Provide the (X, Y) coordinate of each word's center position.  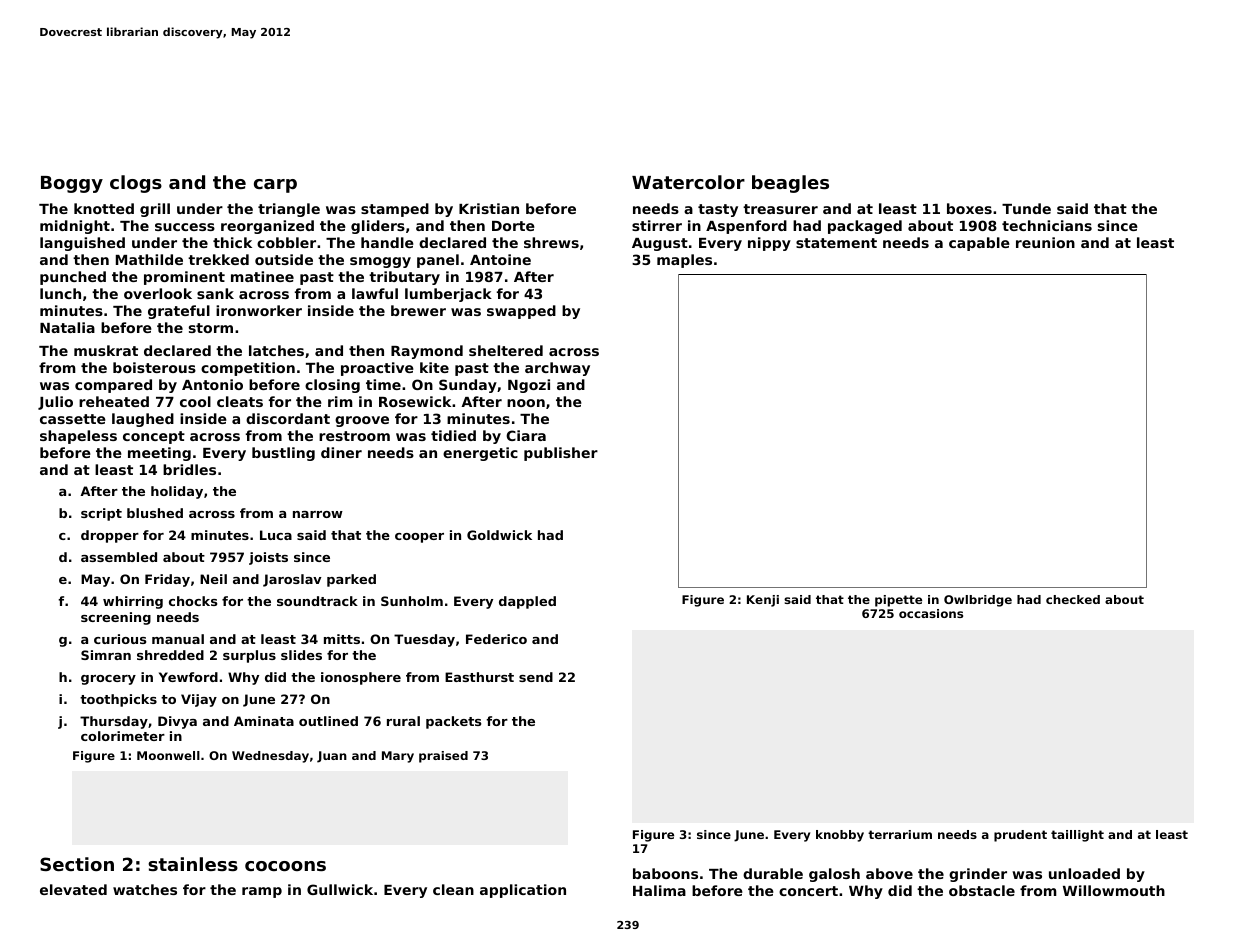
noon (526, 403)
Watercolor (688, 182)
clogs (136, 184)
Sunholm (412, 601)
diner (341, 452)
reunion (1045, 242)
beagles (790, 184)
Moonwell (168, 755)
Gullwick (340, 889)
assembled (119, 557)
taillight (1077, 836)
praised (443, 757)
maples (684, 261)
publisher (561, 454)
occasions (931, 613)
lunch (60, 293)
